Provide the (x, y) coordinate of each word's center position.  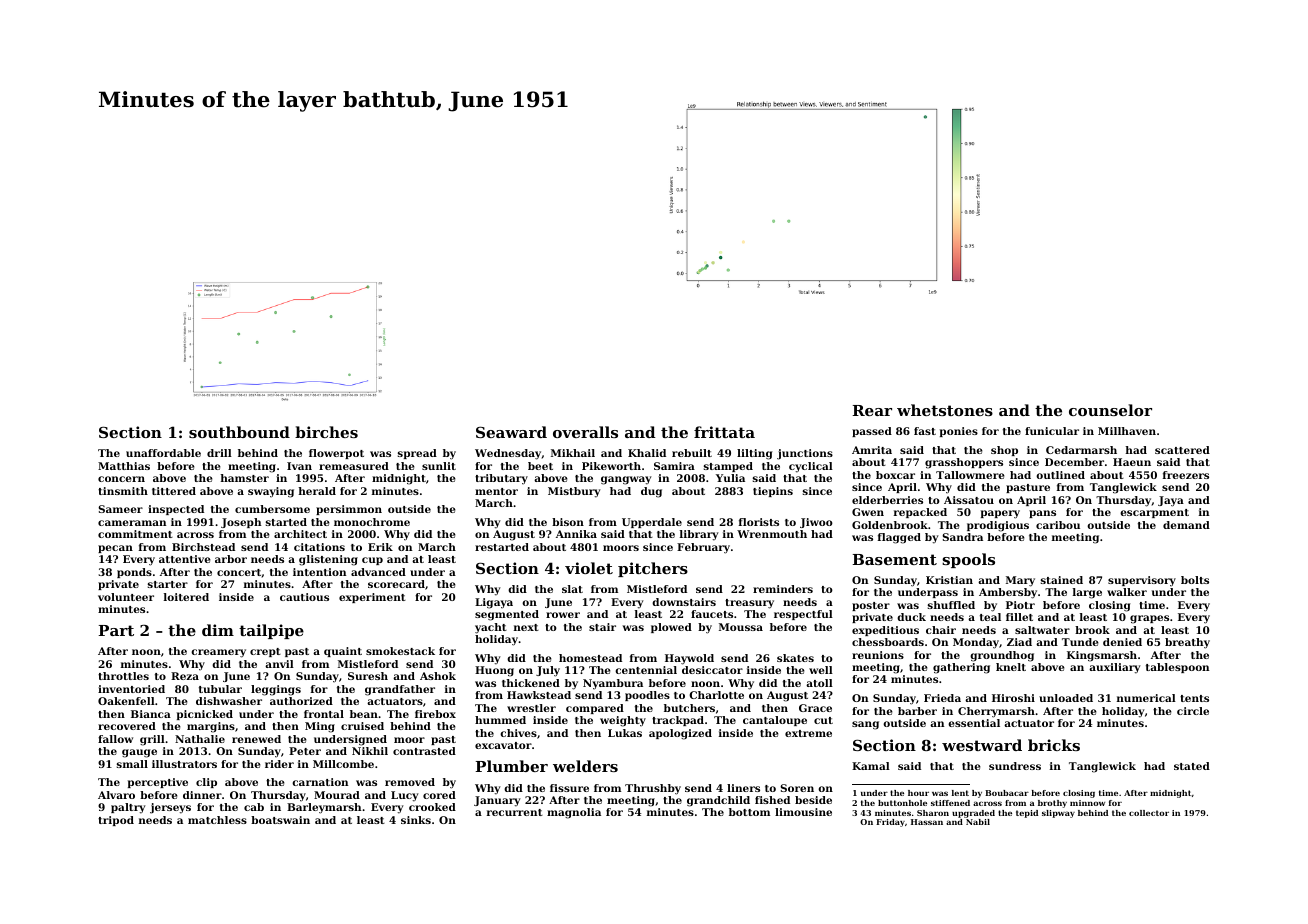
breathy (1187, 643)
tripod (116, 821)
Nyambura (613, 684)
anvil (279, 664)
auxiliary (1115, 668)
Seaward (511, 432)
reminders (783, 589)
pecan (115, 549)
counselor (1110, 410)
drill (219, 453)
